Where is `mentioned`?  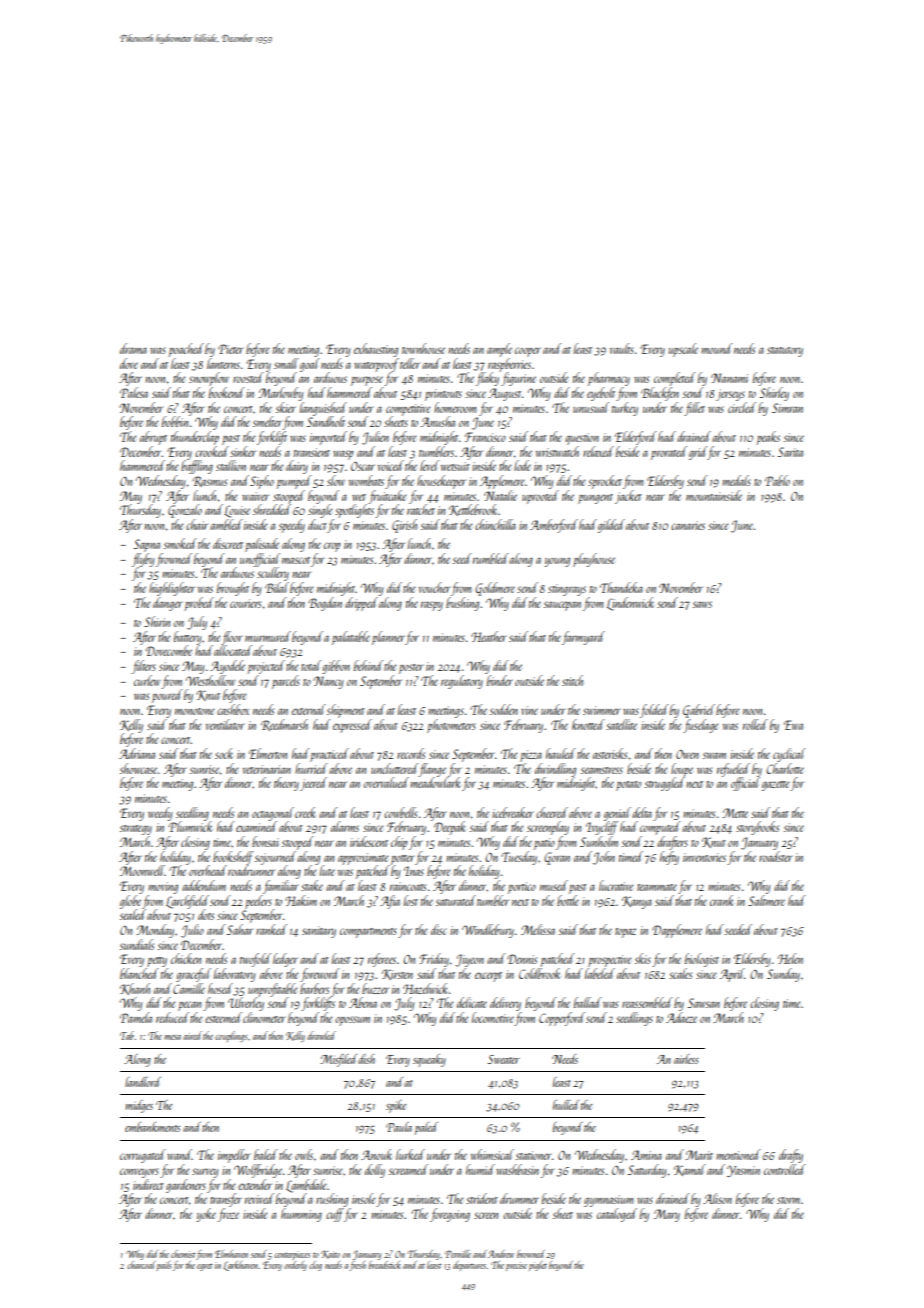 mentioned is located at coordinates (738, 1154).
